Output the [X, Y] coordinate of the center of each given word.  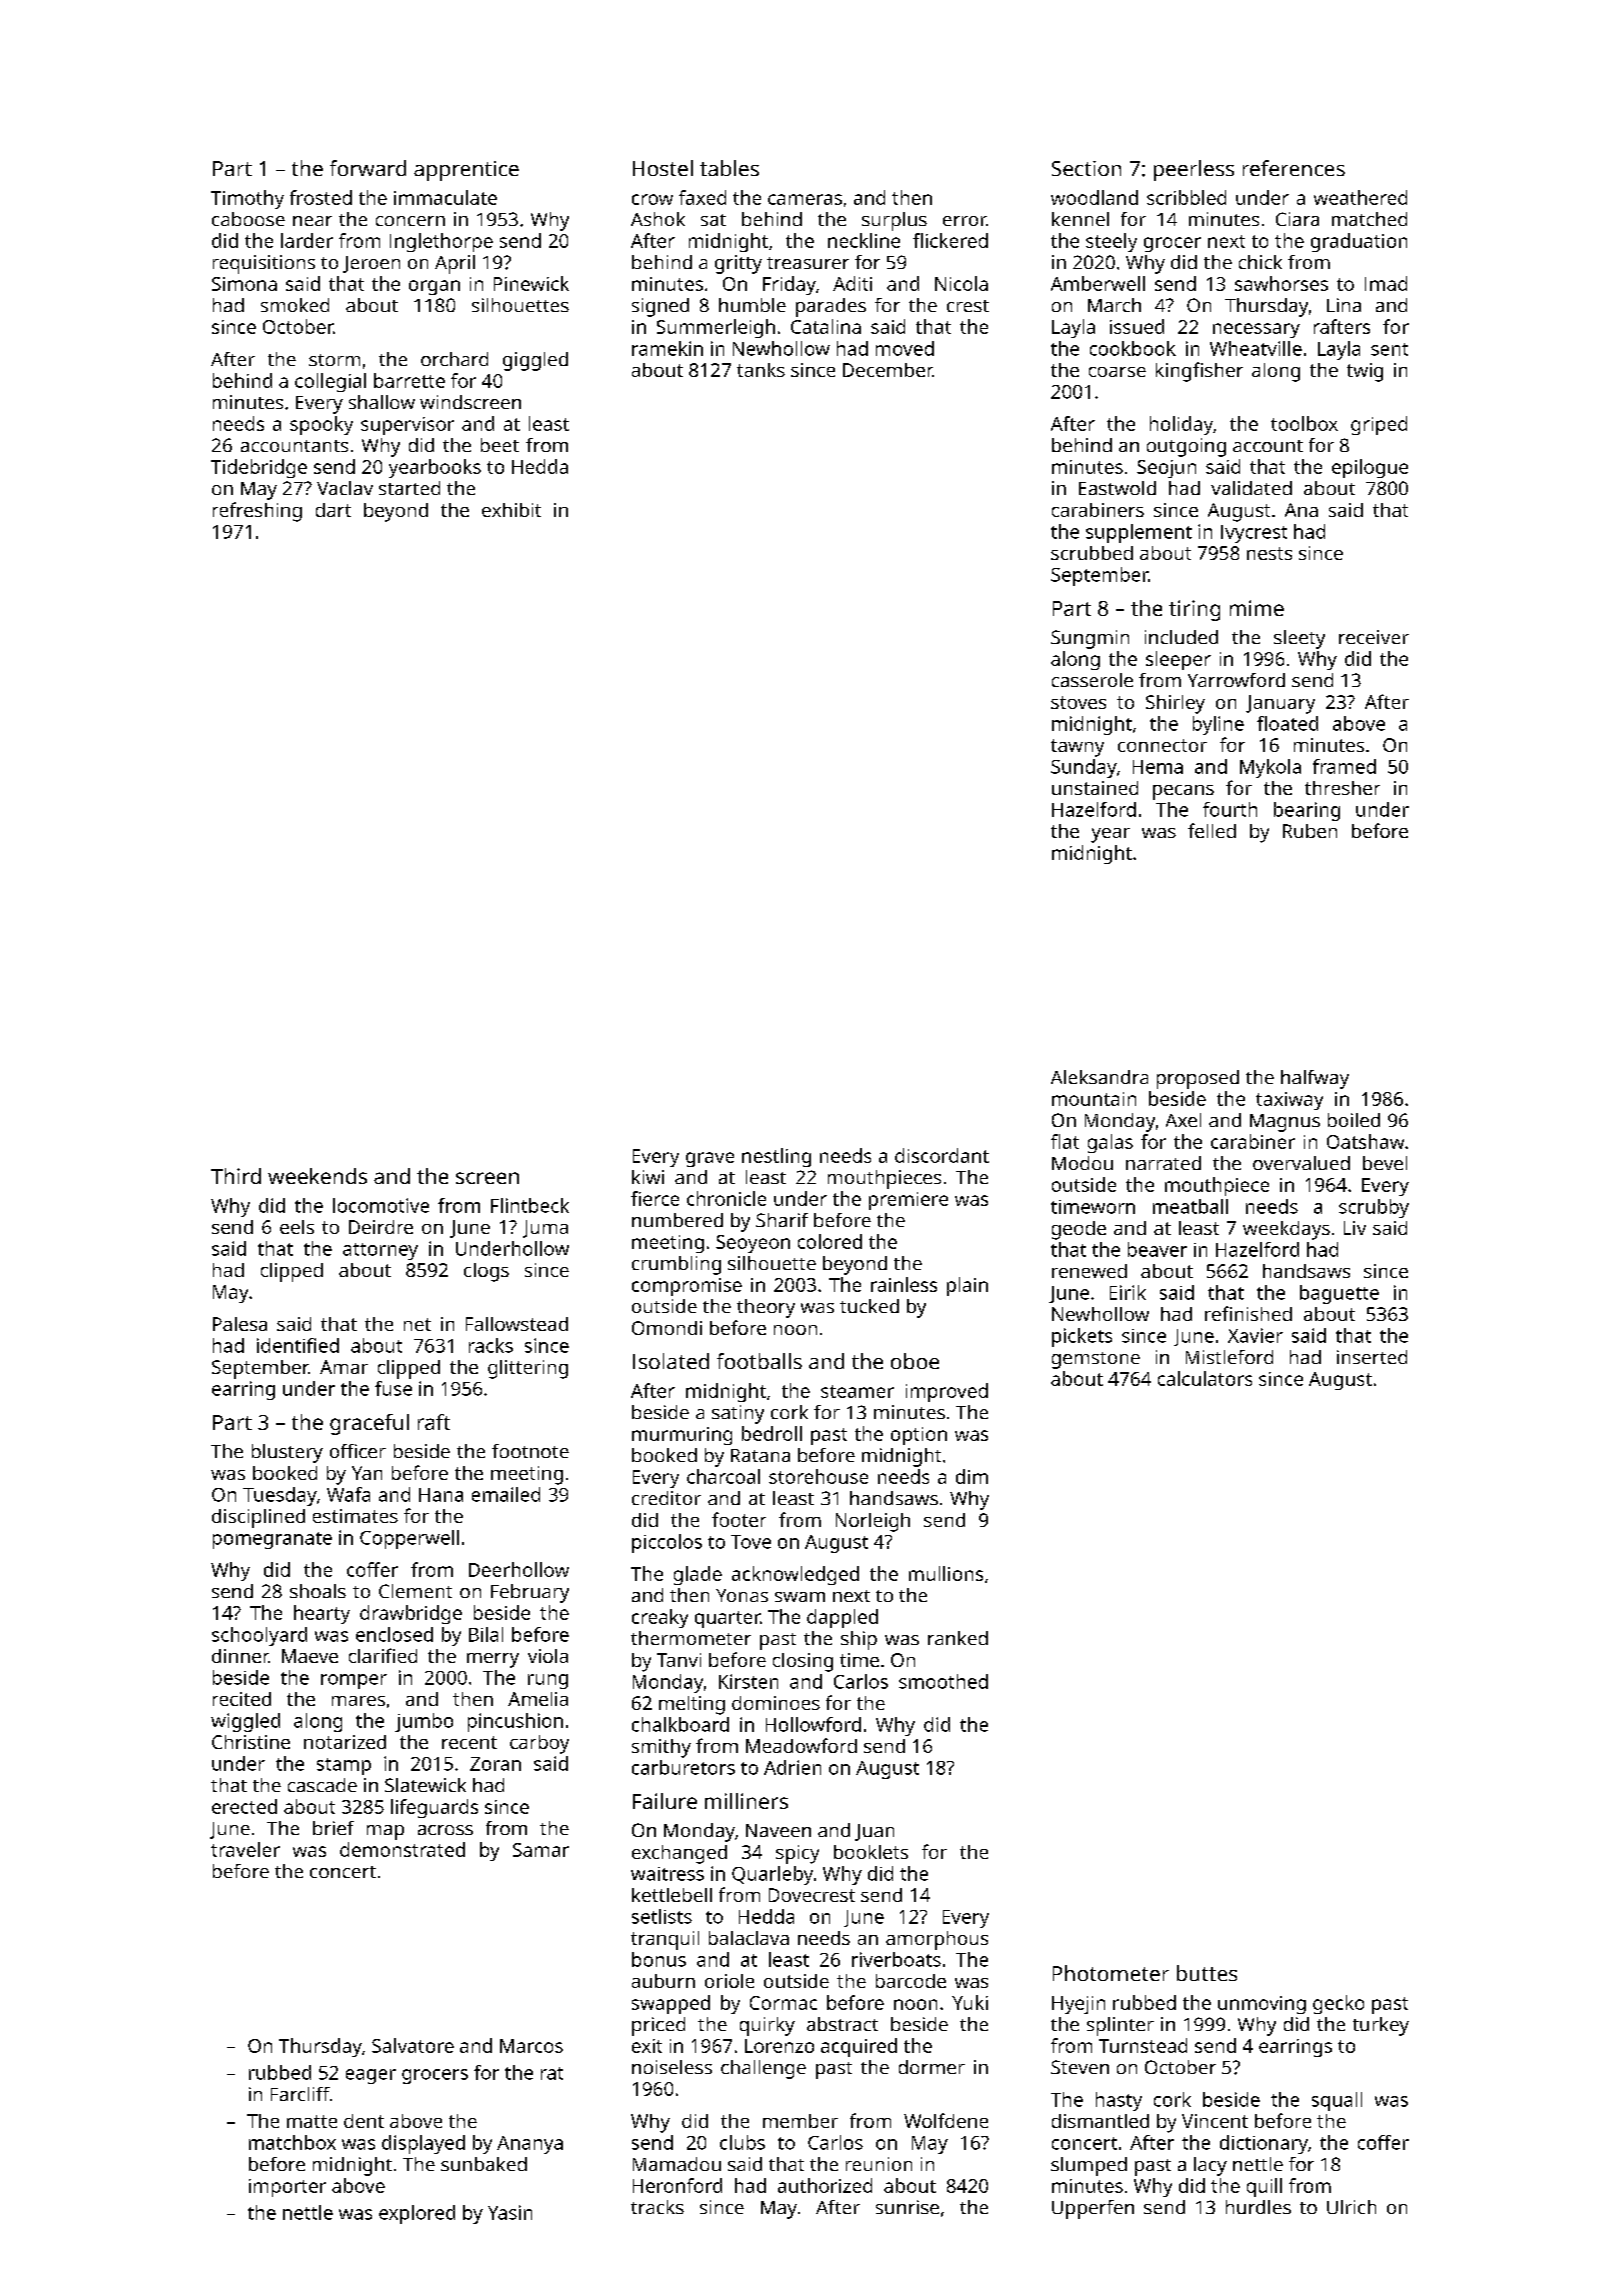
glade [698, 1575]
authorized [825, 2185]
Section [1086, 168]
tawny [1077, 748]
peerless [1194, 170]
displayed [423, 2144]
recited [242, 1699]
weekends [317, 1176]
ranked [958, 1638]
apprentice [466, 171]
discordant [942, 1155]
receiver [1374, 637]
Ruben [1310, 831]
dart [333, 510]
